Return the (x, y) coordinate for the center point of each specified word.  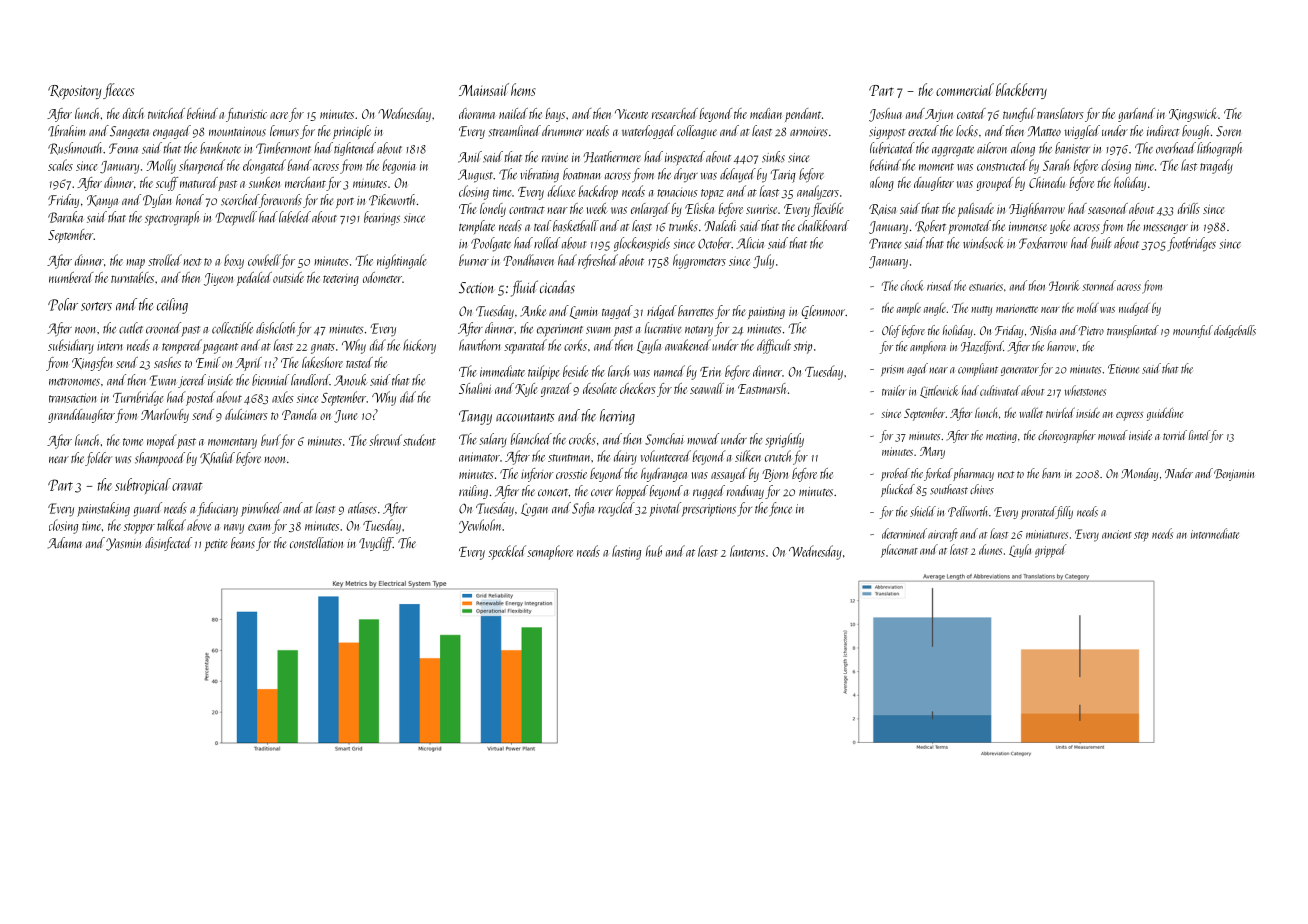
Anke (533, 311)
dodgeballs (1235, 331)
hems (523, 89)
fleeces (118, 91)
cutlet (131, 328)
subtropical (143, 486)
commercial (965, 89)
